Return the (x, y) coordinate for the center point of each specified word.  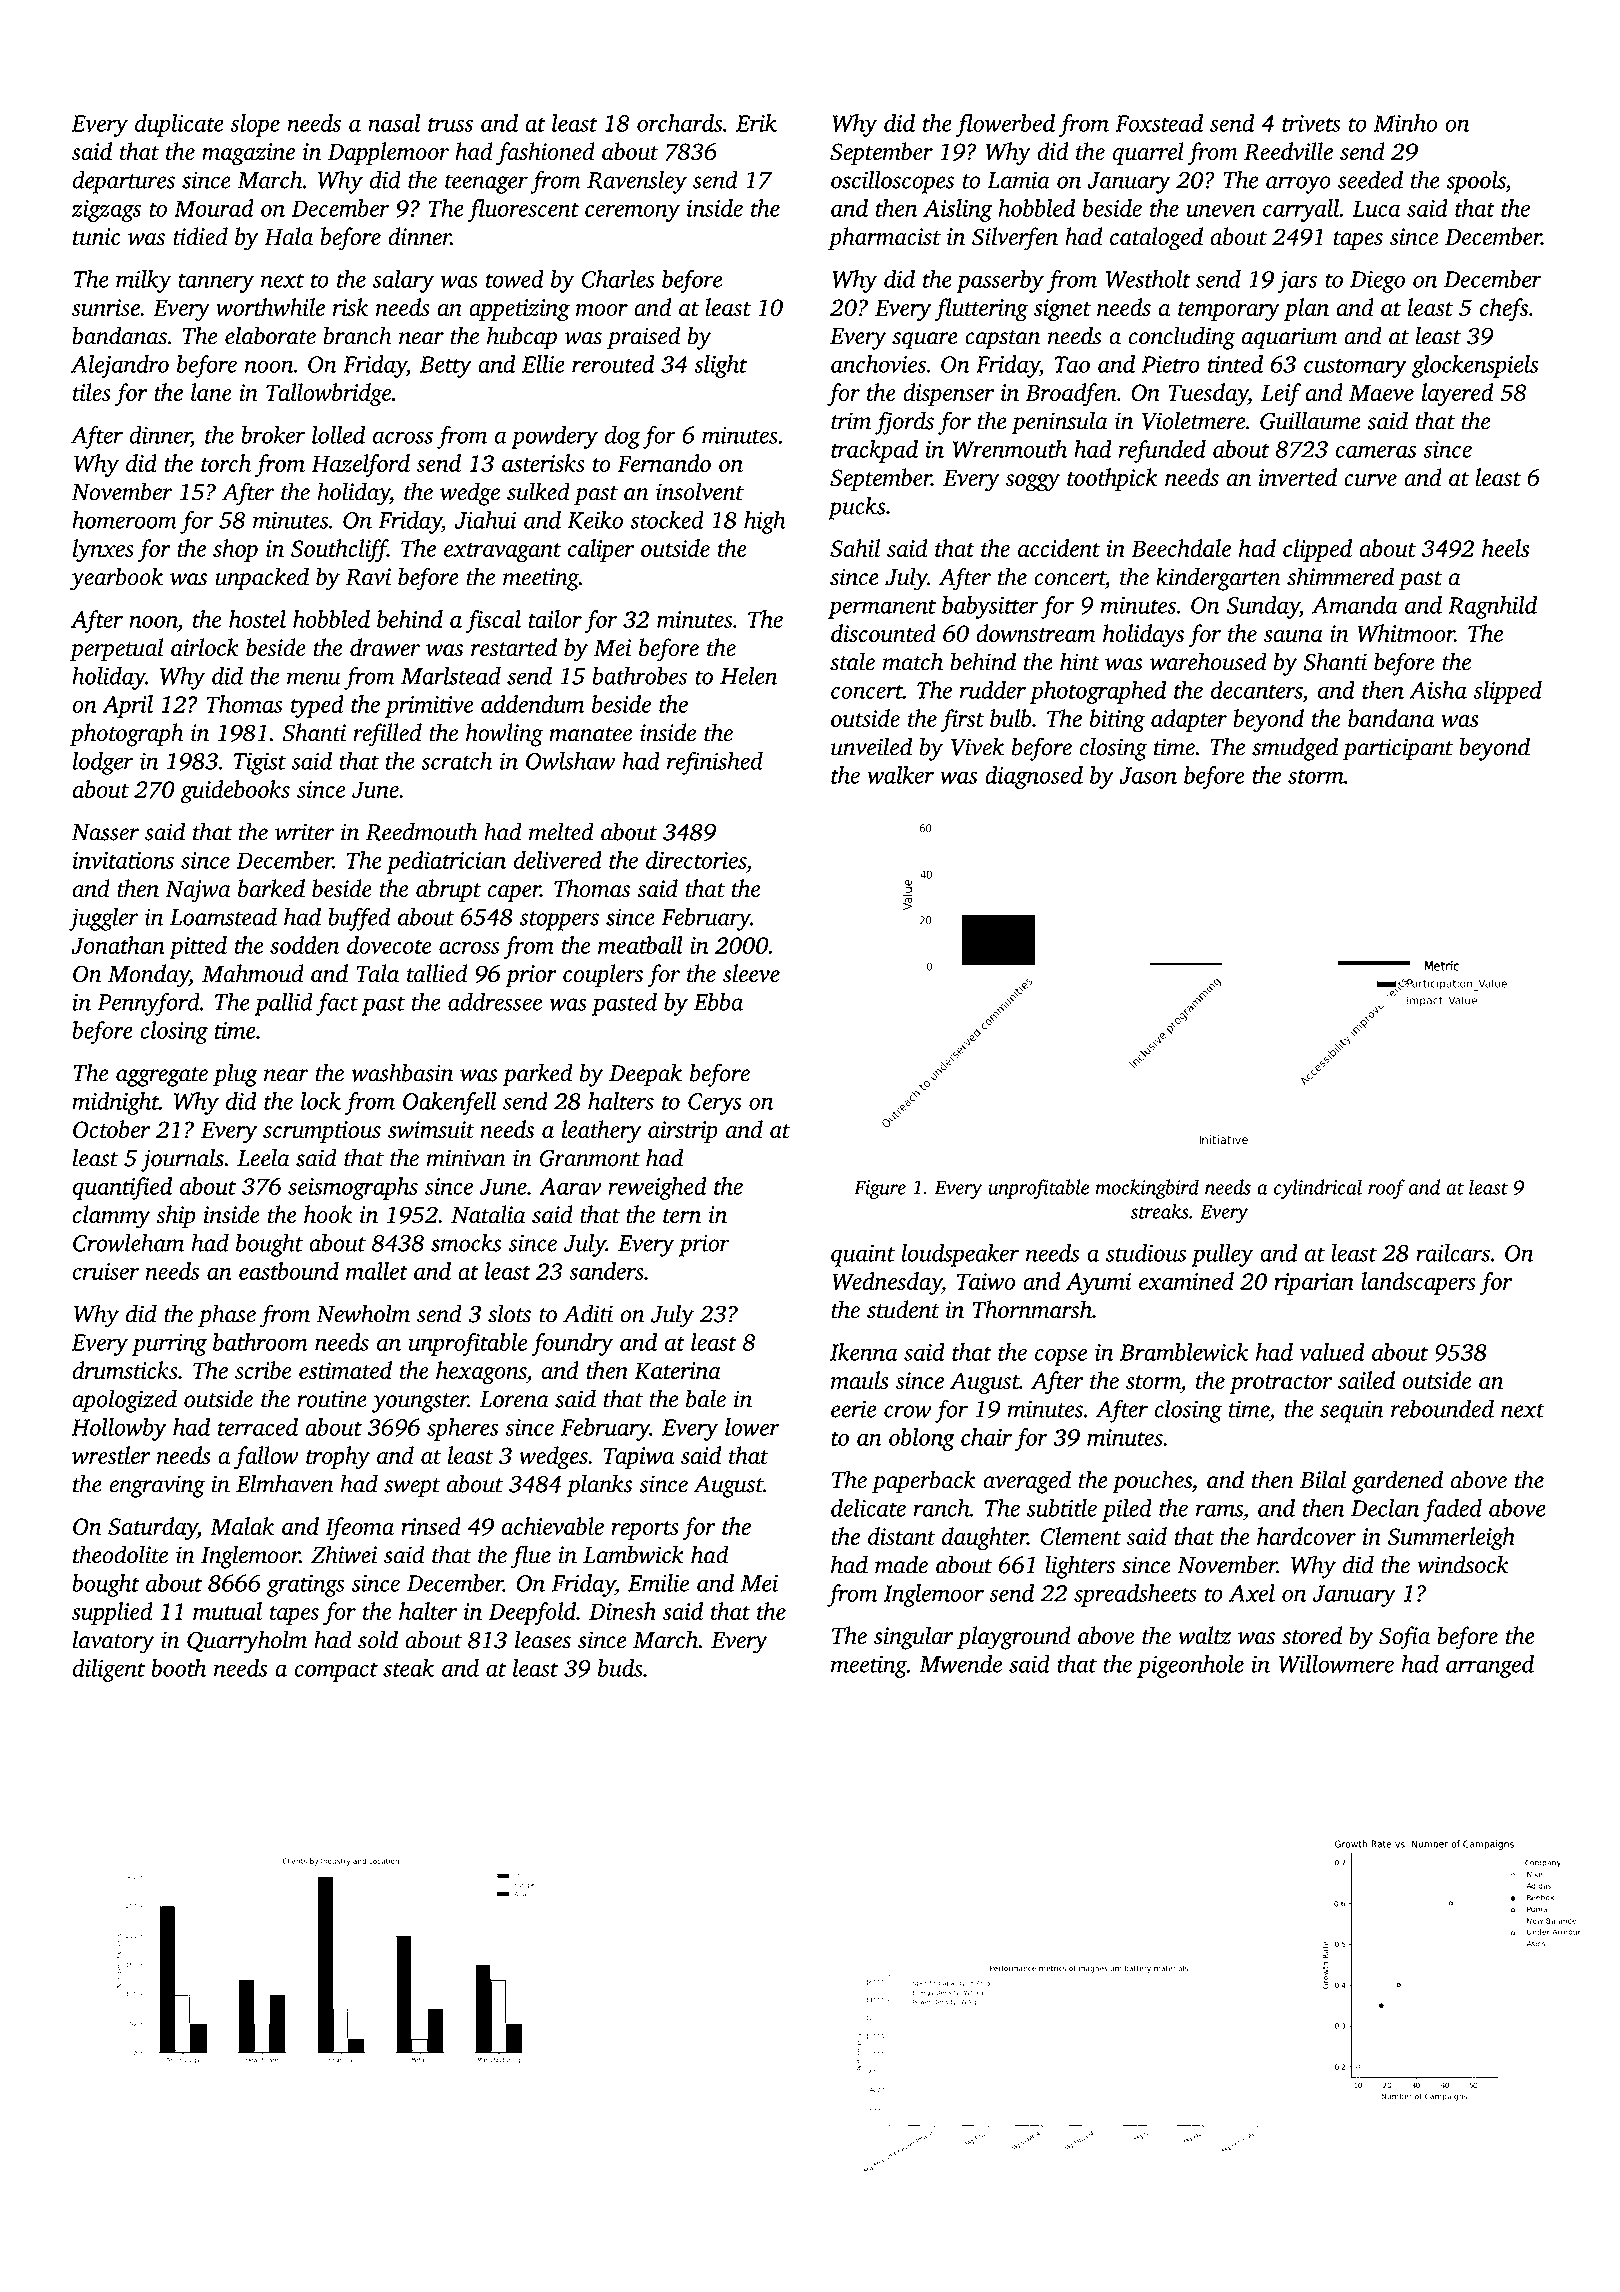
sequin (1352, 1411)
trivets (1311, 123)
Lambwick (633, 1554)
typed (317, 706)
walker (900, 775)
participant (1398, 749)
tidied (200, 236)
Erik (756, 123)
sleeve (751, 973)
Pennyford (148, 1004)
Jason (1148, 775)
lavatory (113, 1642)
